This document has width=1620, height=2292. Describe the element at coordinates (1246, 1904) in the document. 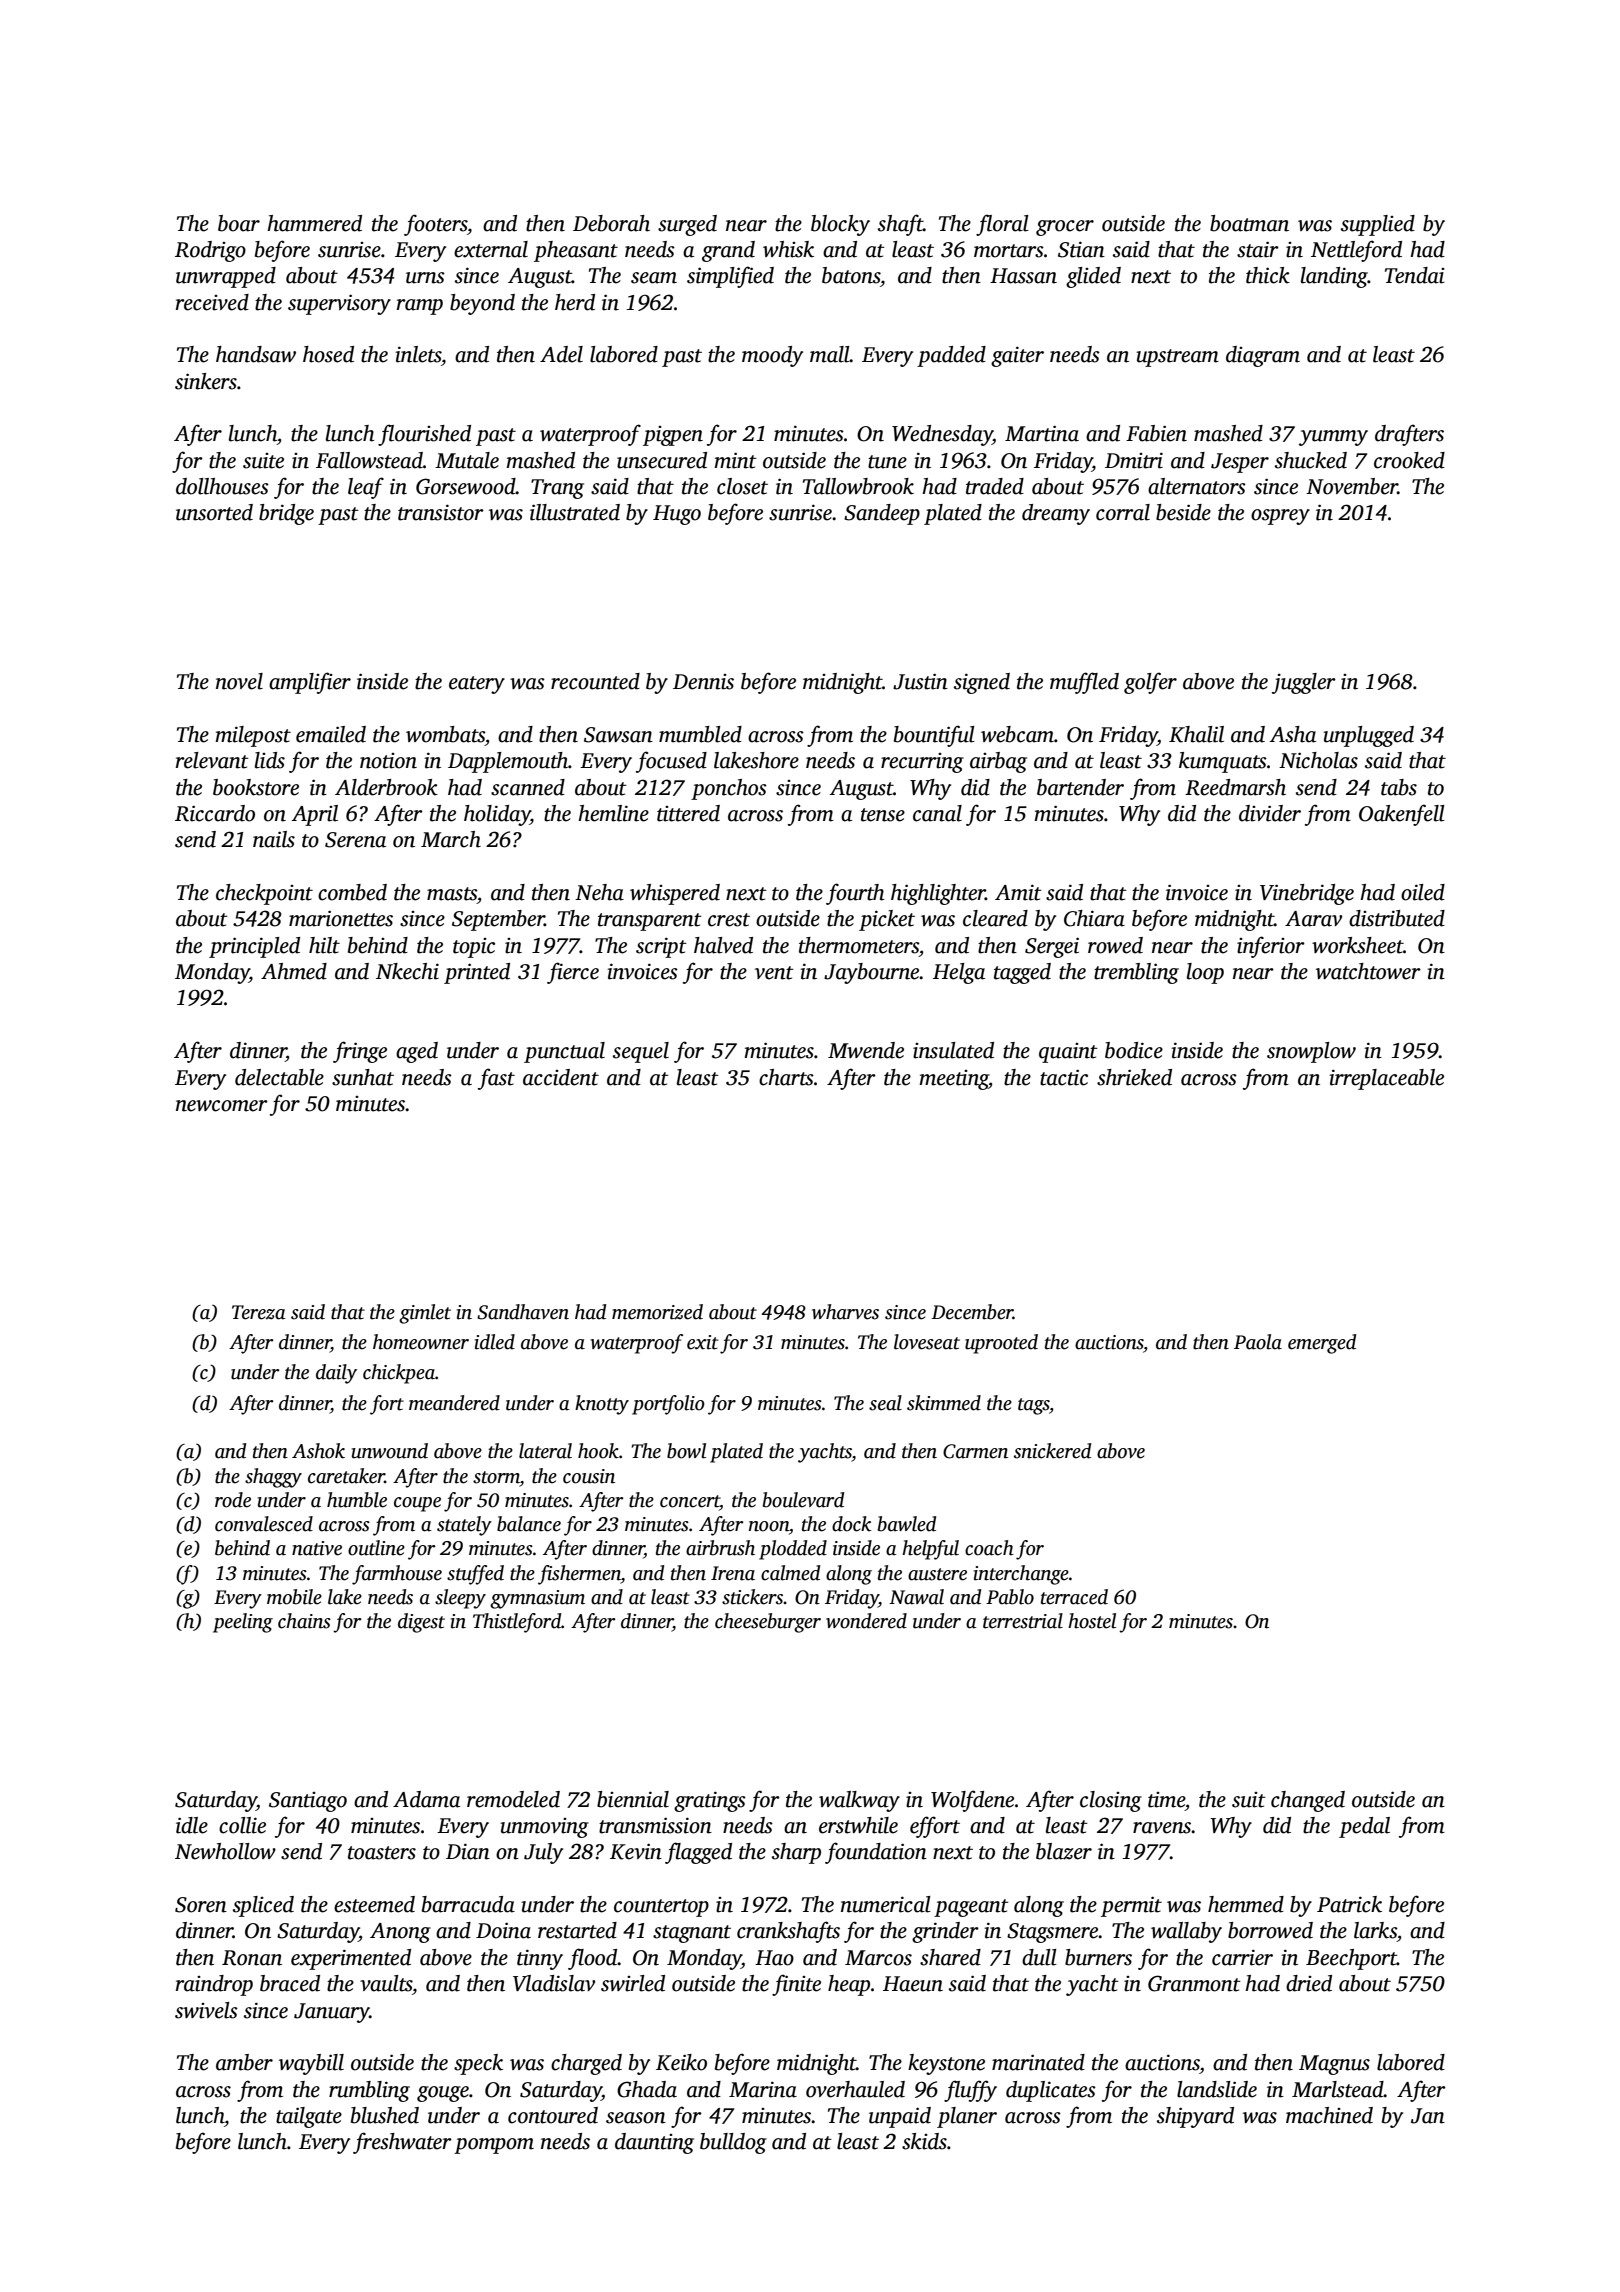

I see `hemmed` at that location.
